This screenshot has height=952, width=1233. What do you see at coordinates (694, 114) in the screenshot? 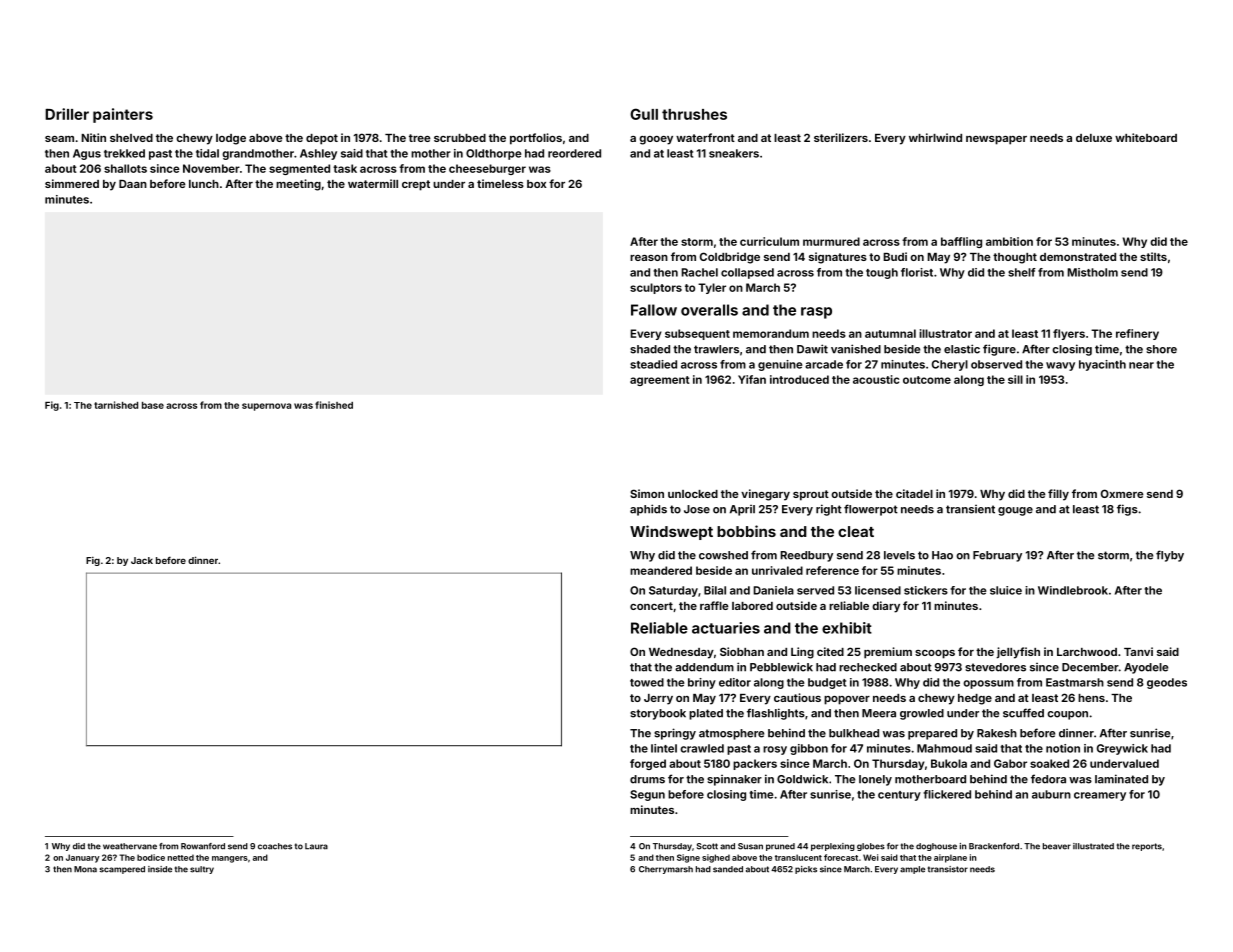
I see `thrushes` at bounding box center [694, 114].
